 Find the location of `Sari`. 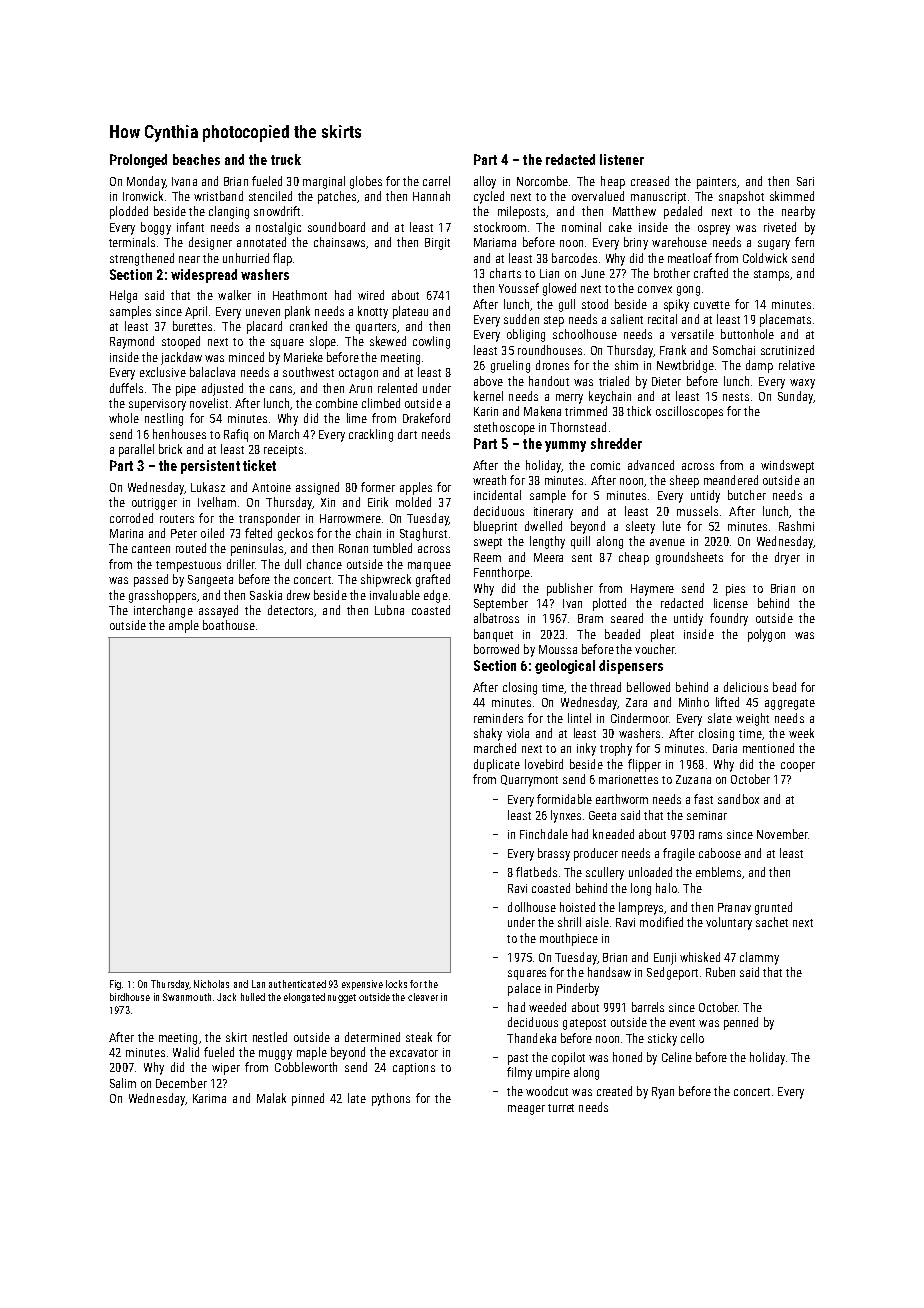

Sari is located at coordinates (805, 181).
